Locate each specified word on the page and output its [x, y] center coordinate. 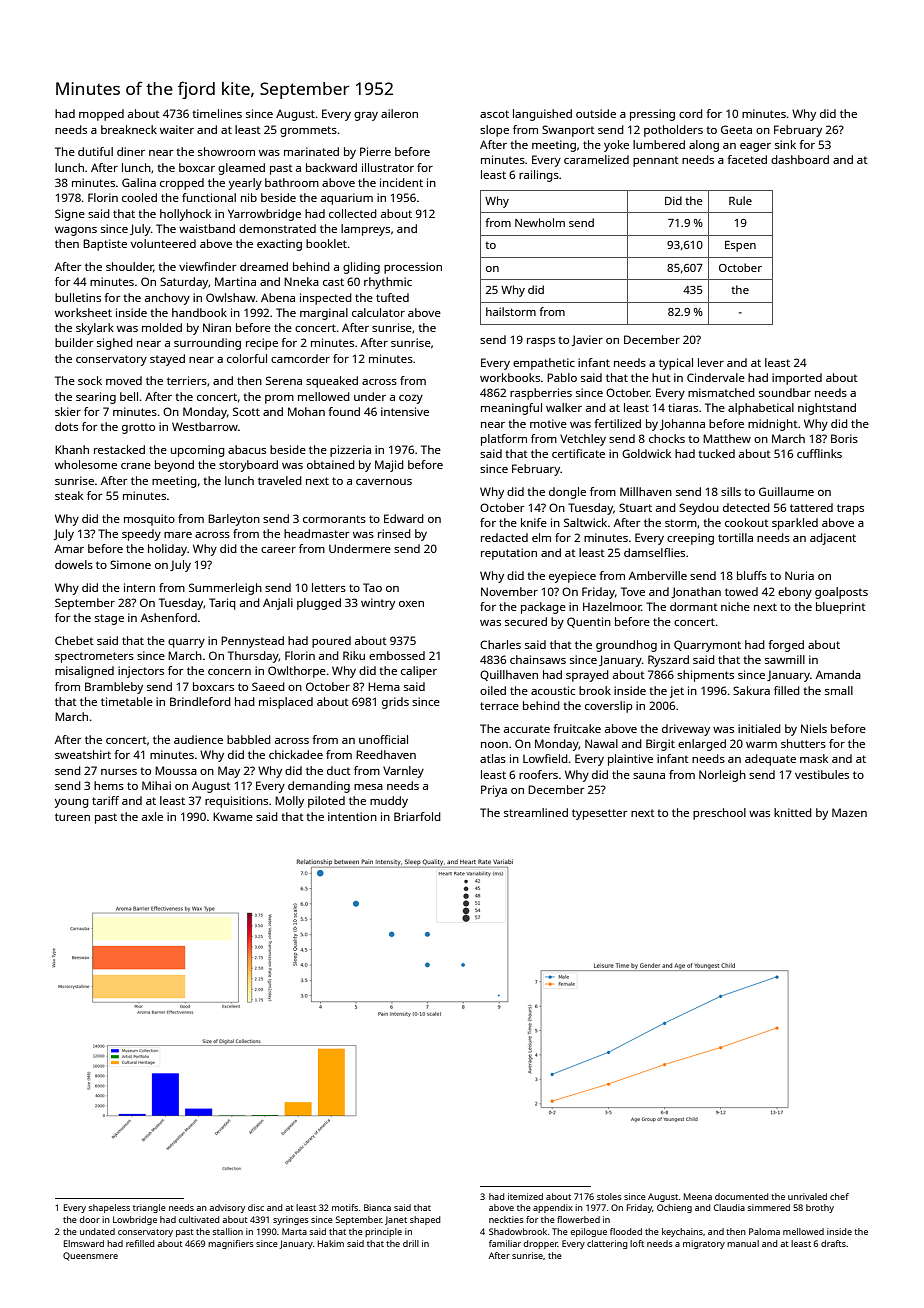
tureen [72, 817]
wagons [76, 231]
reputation [509, 554]
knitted [793, 812]
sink [785, 144]
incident [401, 182]
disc [256, 1207]
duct [339, 770]
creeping [690, 539]
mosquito [149, 520]
